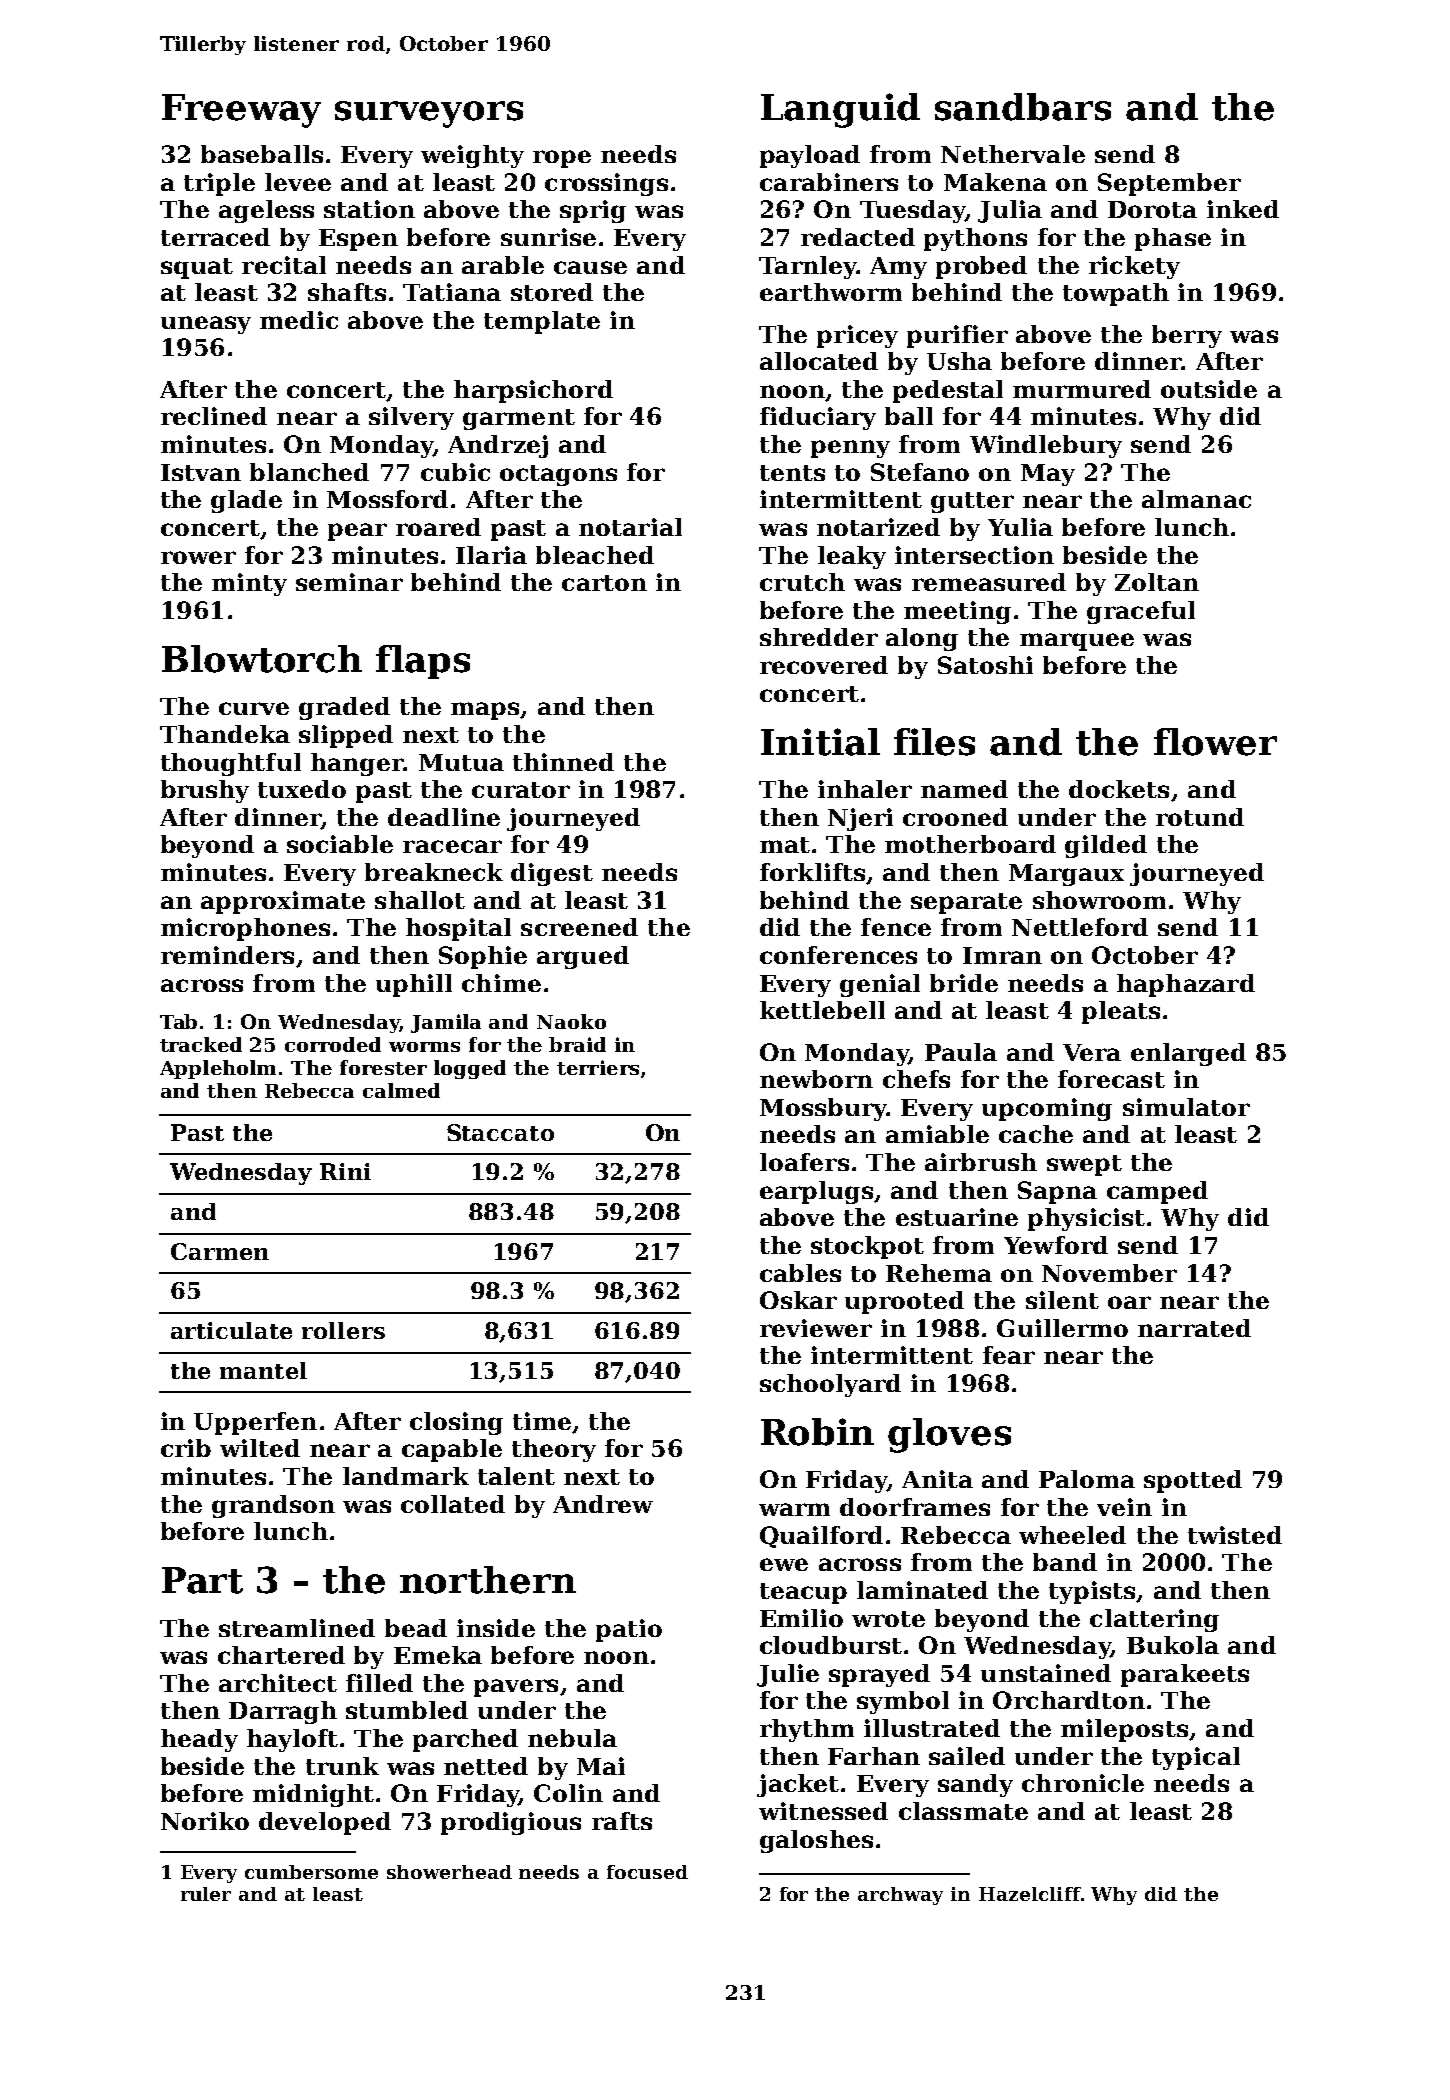 This screenshot has width=1450, height=2100. I want to click on Staccato, so click(500, 1132).
